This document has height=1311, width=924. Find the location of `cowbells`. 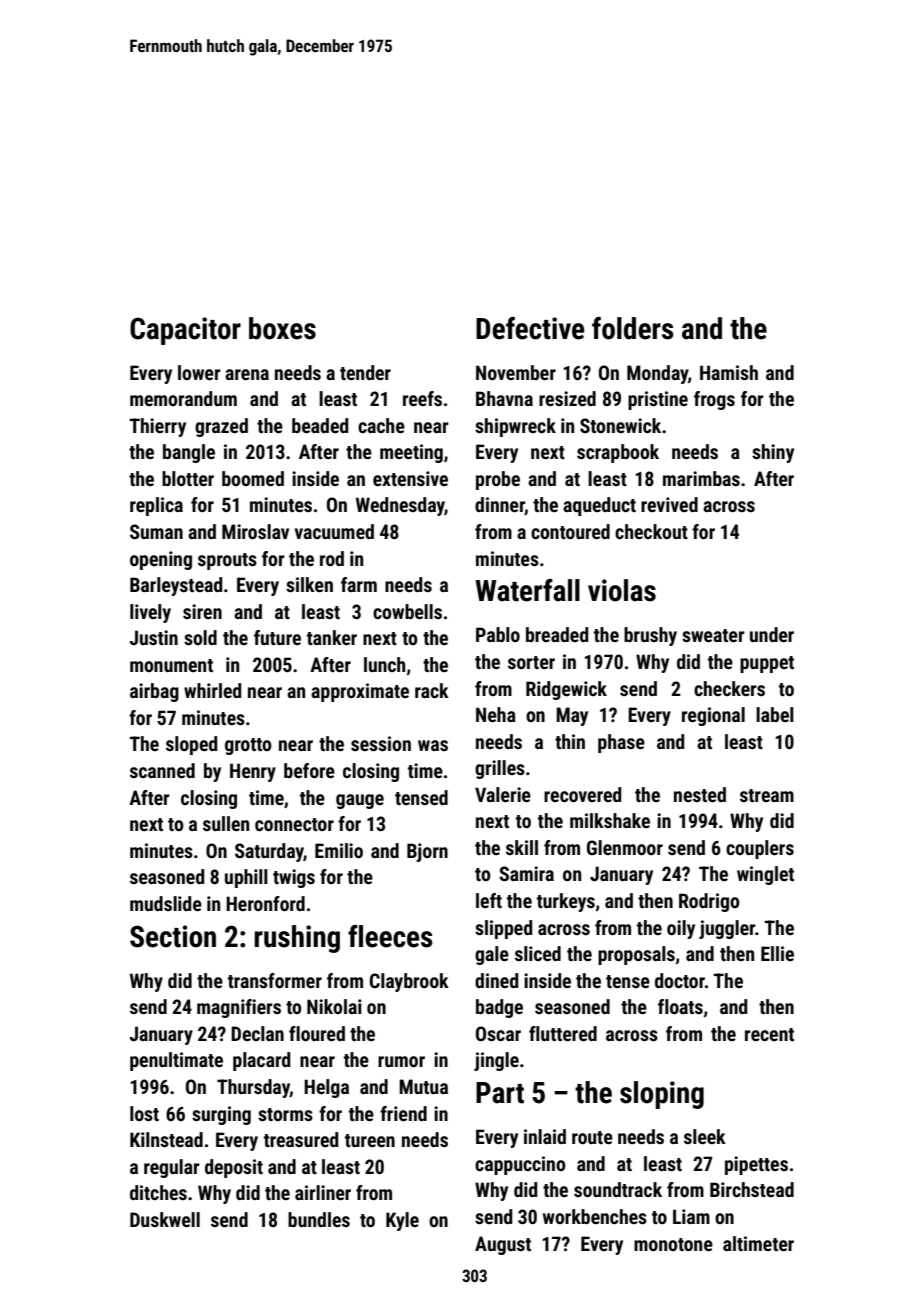

cowbells is located at coordinates (407, 611).
